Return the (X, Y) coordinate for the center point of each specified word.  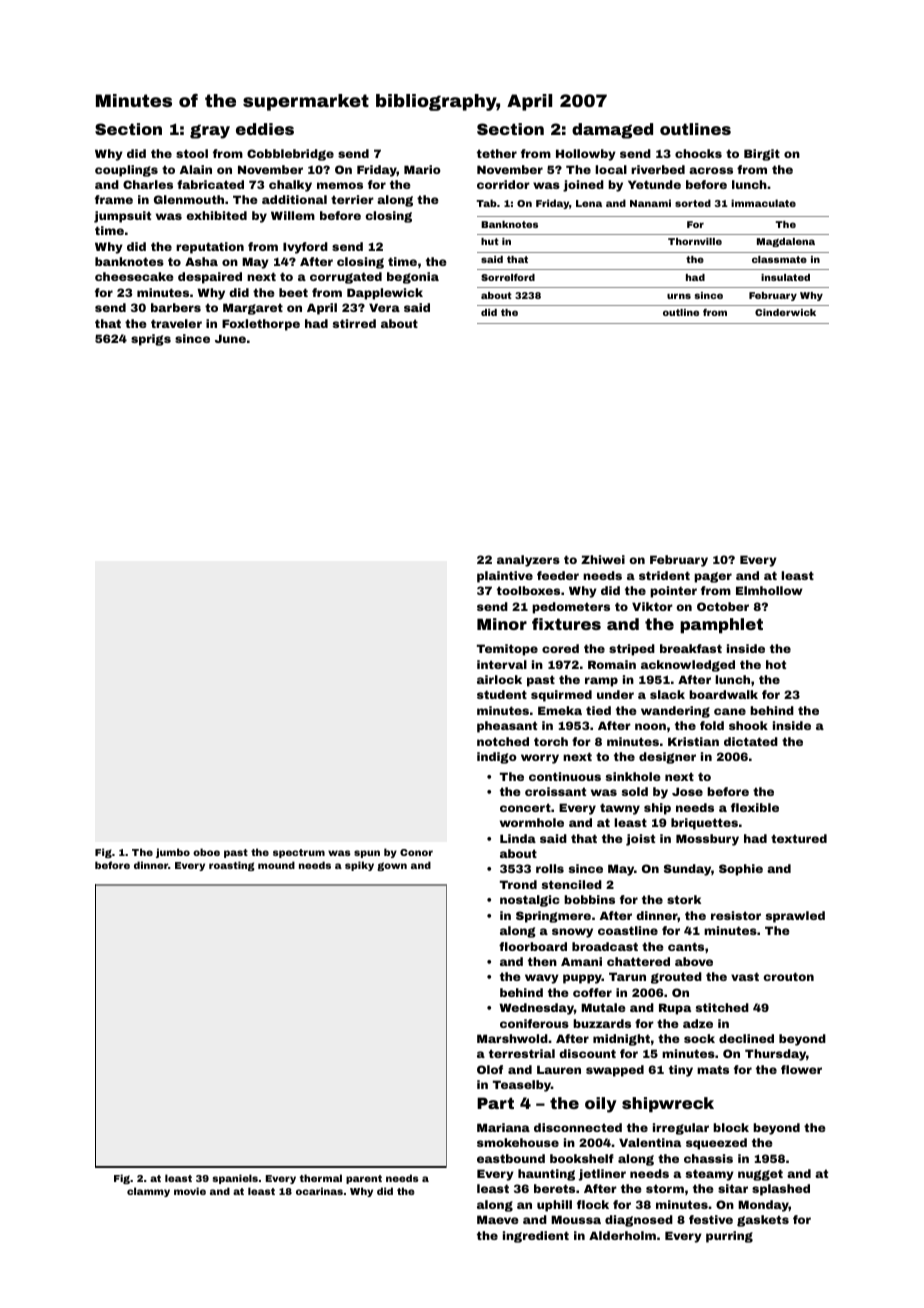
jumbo (173, 853)
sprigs (151, 340)
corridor (503, 184)
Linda (518, 838)
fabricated (210, 184)
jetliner (602, 1175)
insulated (785, 277)
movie (190, 1191)
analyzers (528, 561)
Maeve (498, 1219)
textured (799, 838)
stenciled (571, 884)
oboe (206, 852)
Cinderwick (785, 312)
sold (634, 791)
